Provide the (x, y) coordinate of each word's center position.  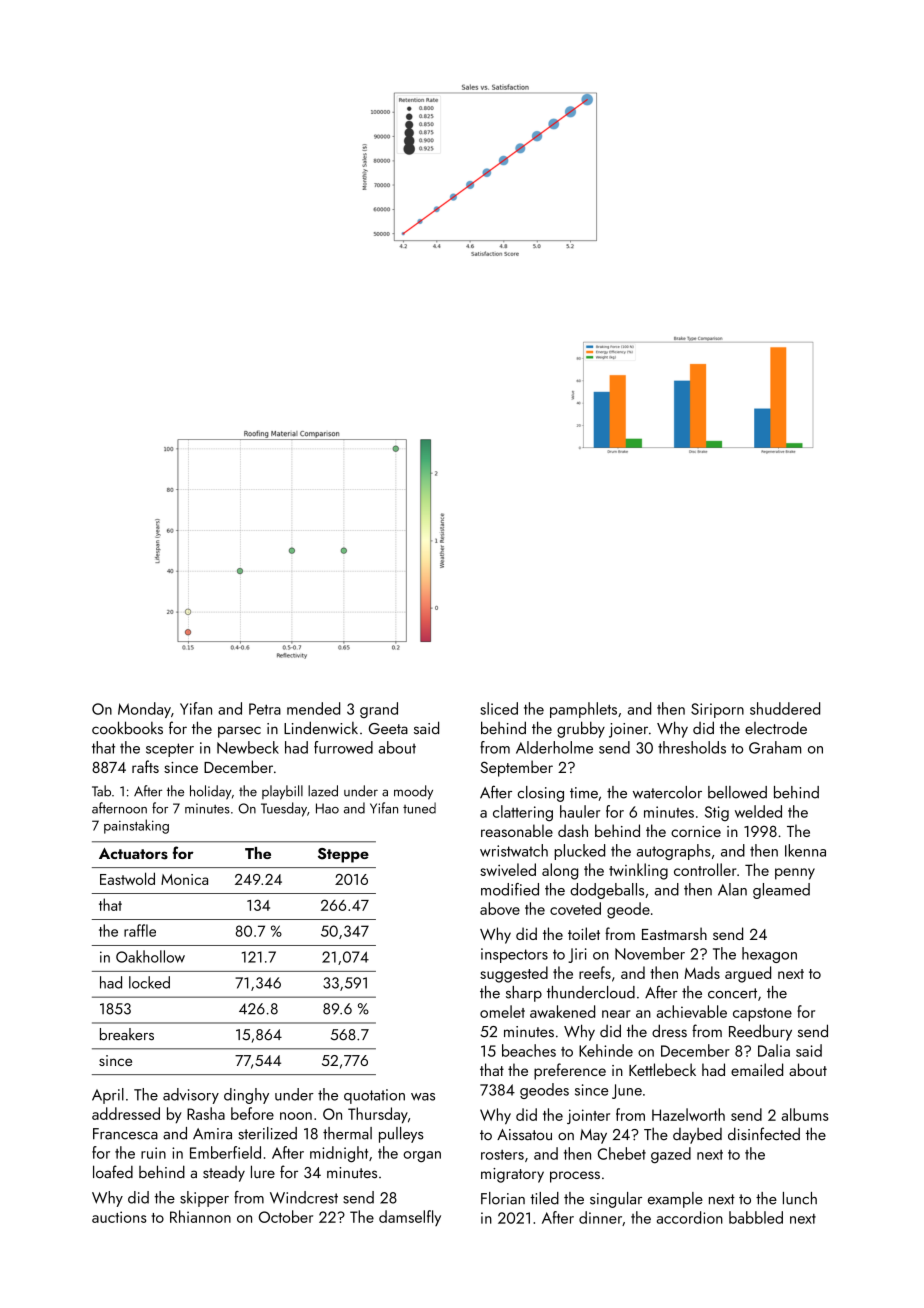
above (500, 908)
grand (379, 710)
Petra (265, 709)
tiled (544, 1198)
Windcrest (304, 1197)
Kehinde (606, 1050)
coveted (575, 908)
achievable (692, 1011)
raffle (140, 930)
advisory (191, 1096)
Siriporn (717, 710)
